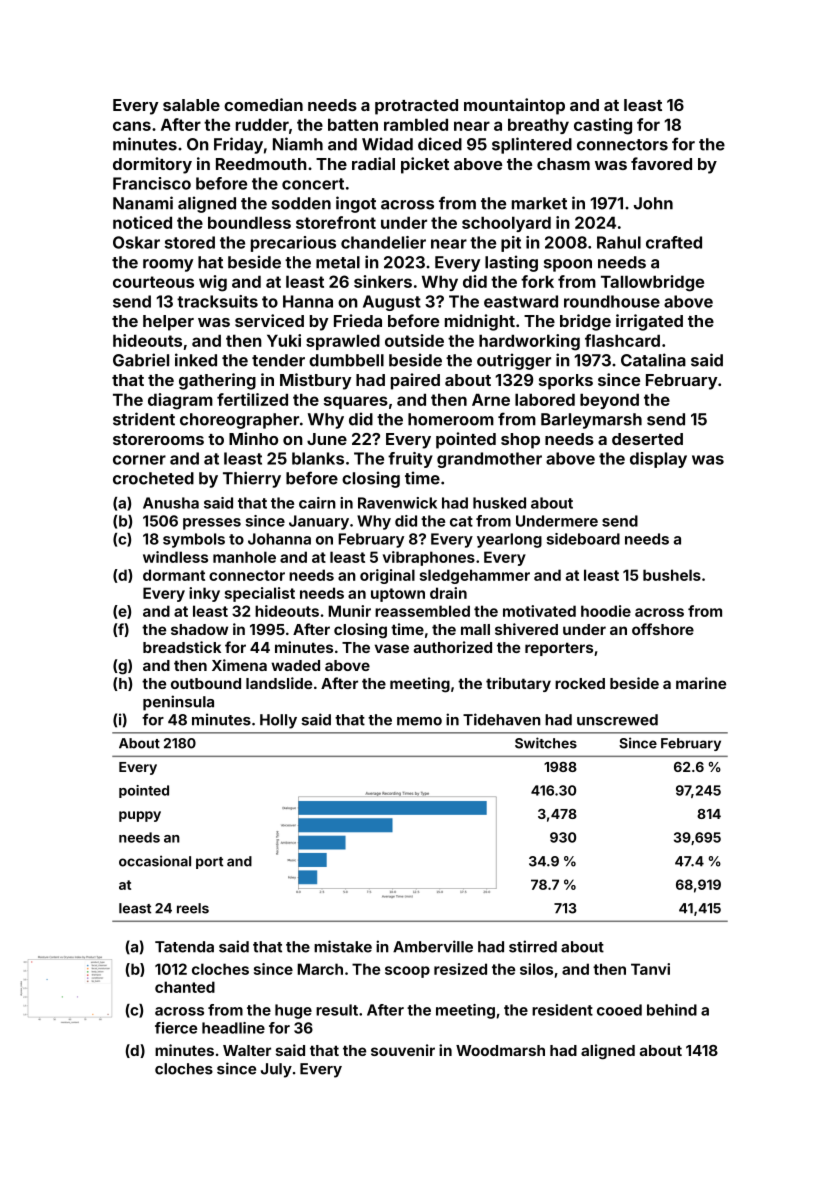 The width and height of the screenshot is (840, 1191). I want to click on squares, so click(356, 402).
